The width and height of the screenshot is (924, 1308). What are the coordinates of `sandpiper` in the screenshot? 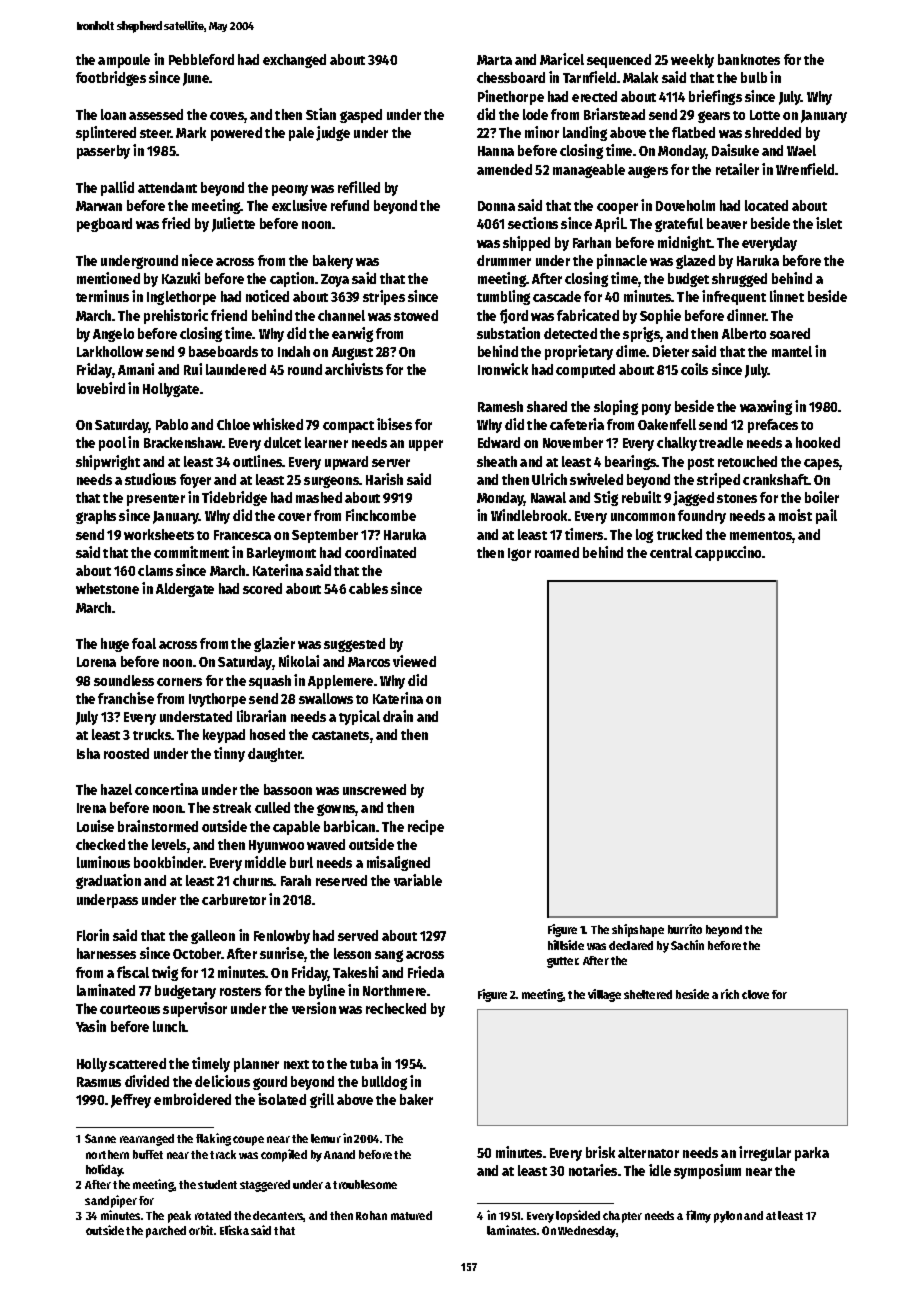 It's located at (111, 1201).
